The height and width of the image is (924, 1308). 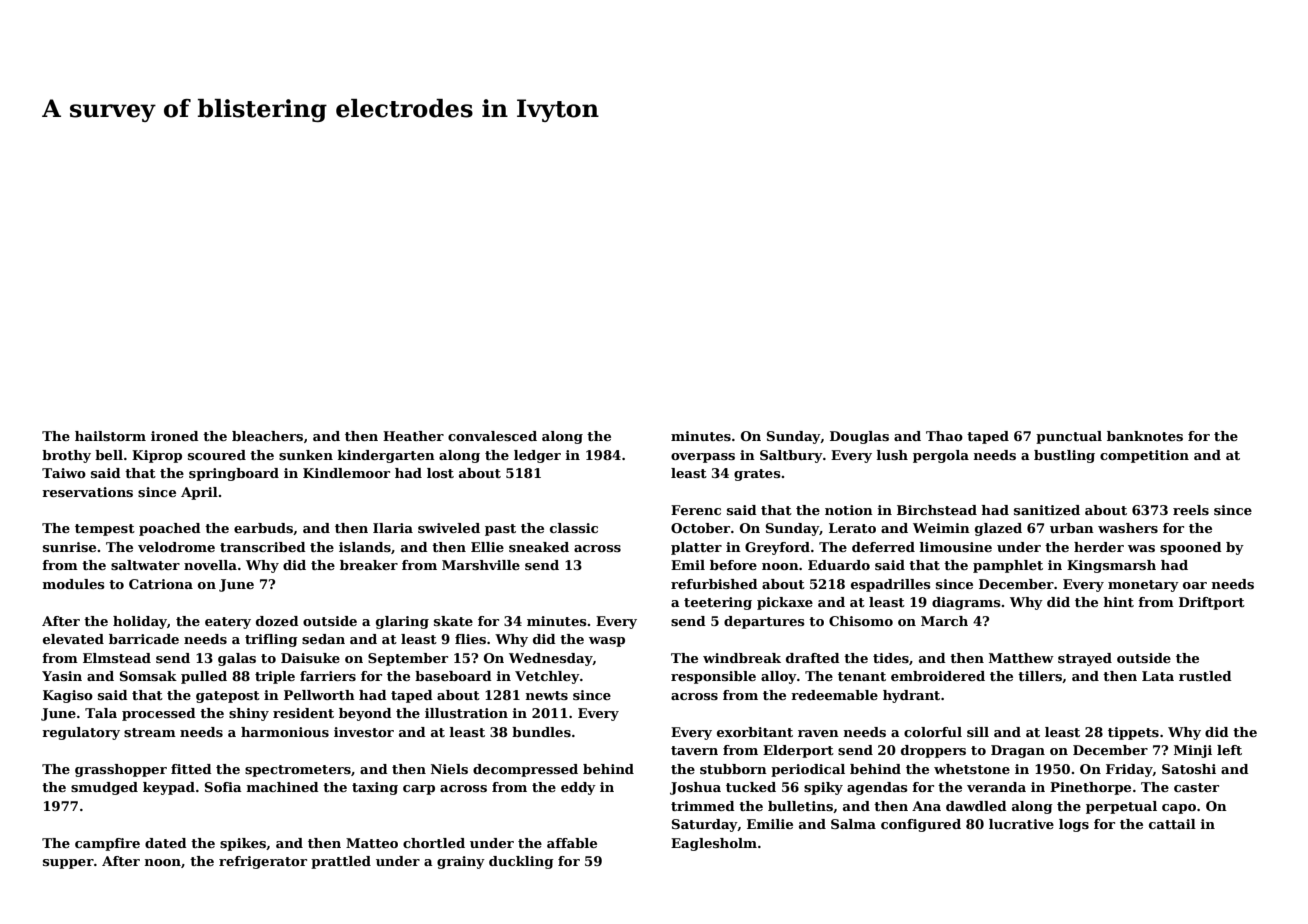 I want to click on Eaglesholm, so click(x=714, y=844).
